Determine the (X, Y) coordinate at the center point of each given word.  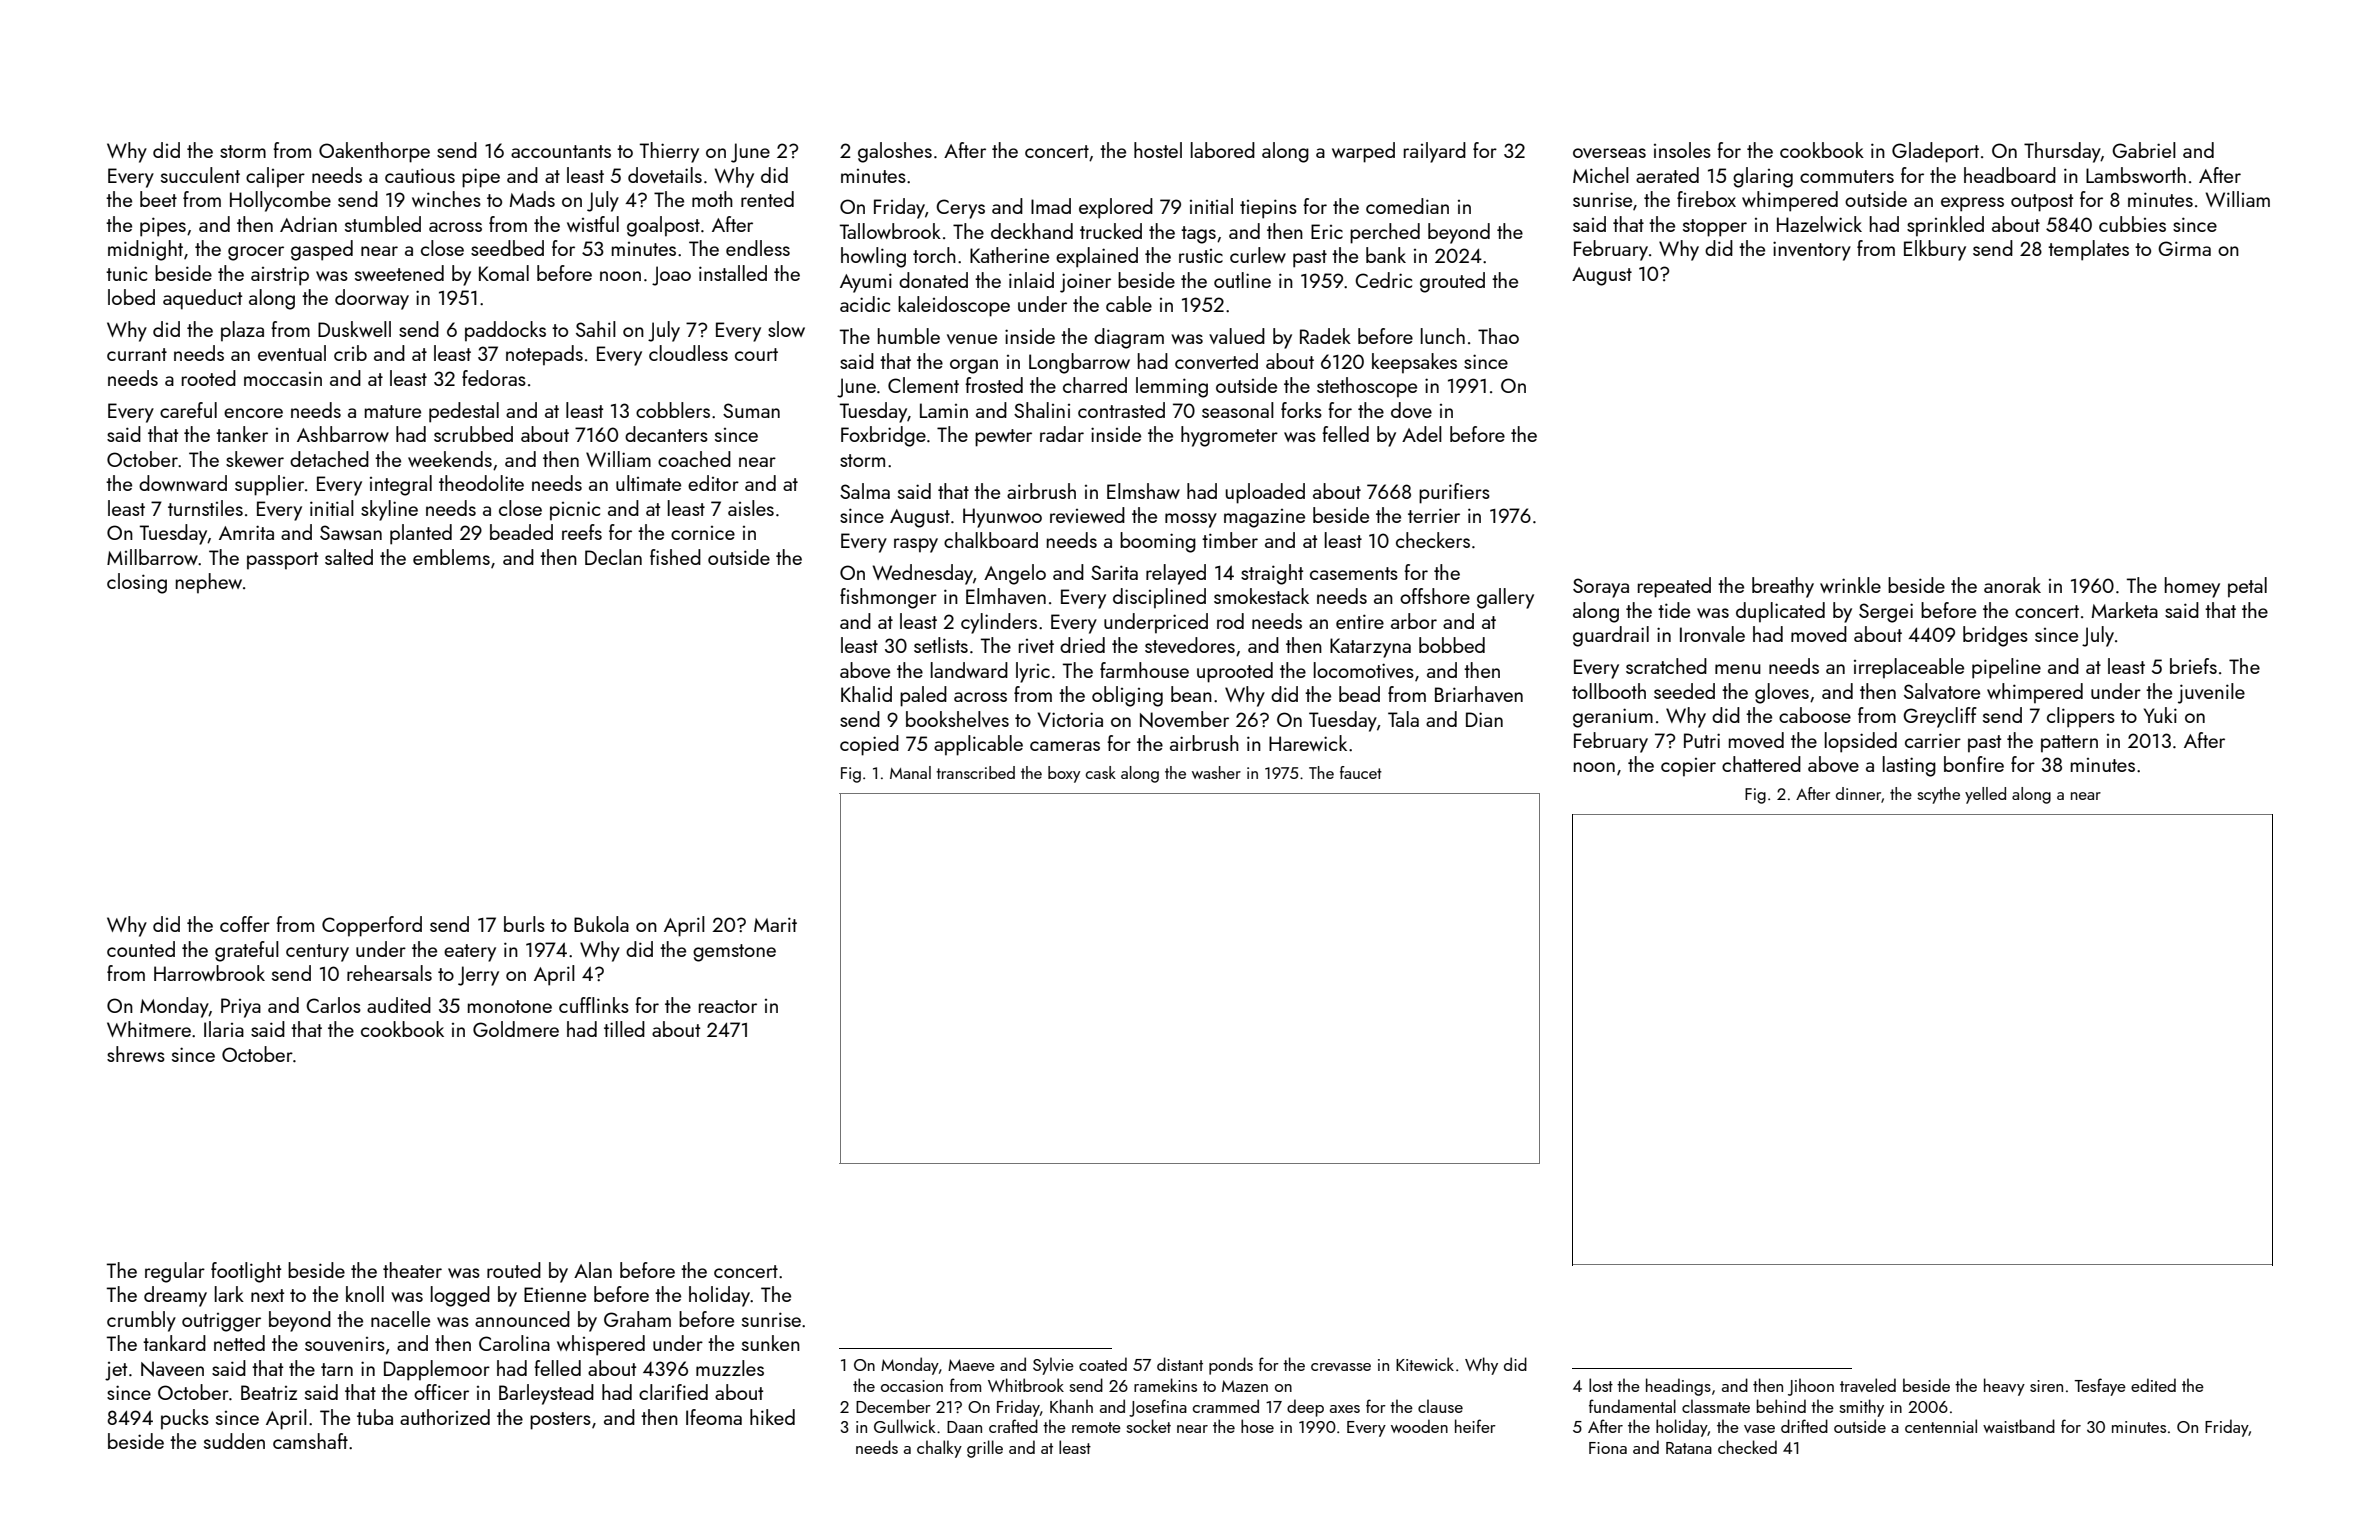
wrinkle (1850, 585)
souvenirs (345, 1344)
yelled (1985, 795)
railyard (1435, 152)
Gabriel (2144, 150)
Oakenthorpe (374, 152)
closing (137, 583)
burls (524, 924)
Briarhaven (1479, 694)
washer (1216, 772)
